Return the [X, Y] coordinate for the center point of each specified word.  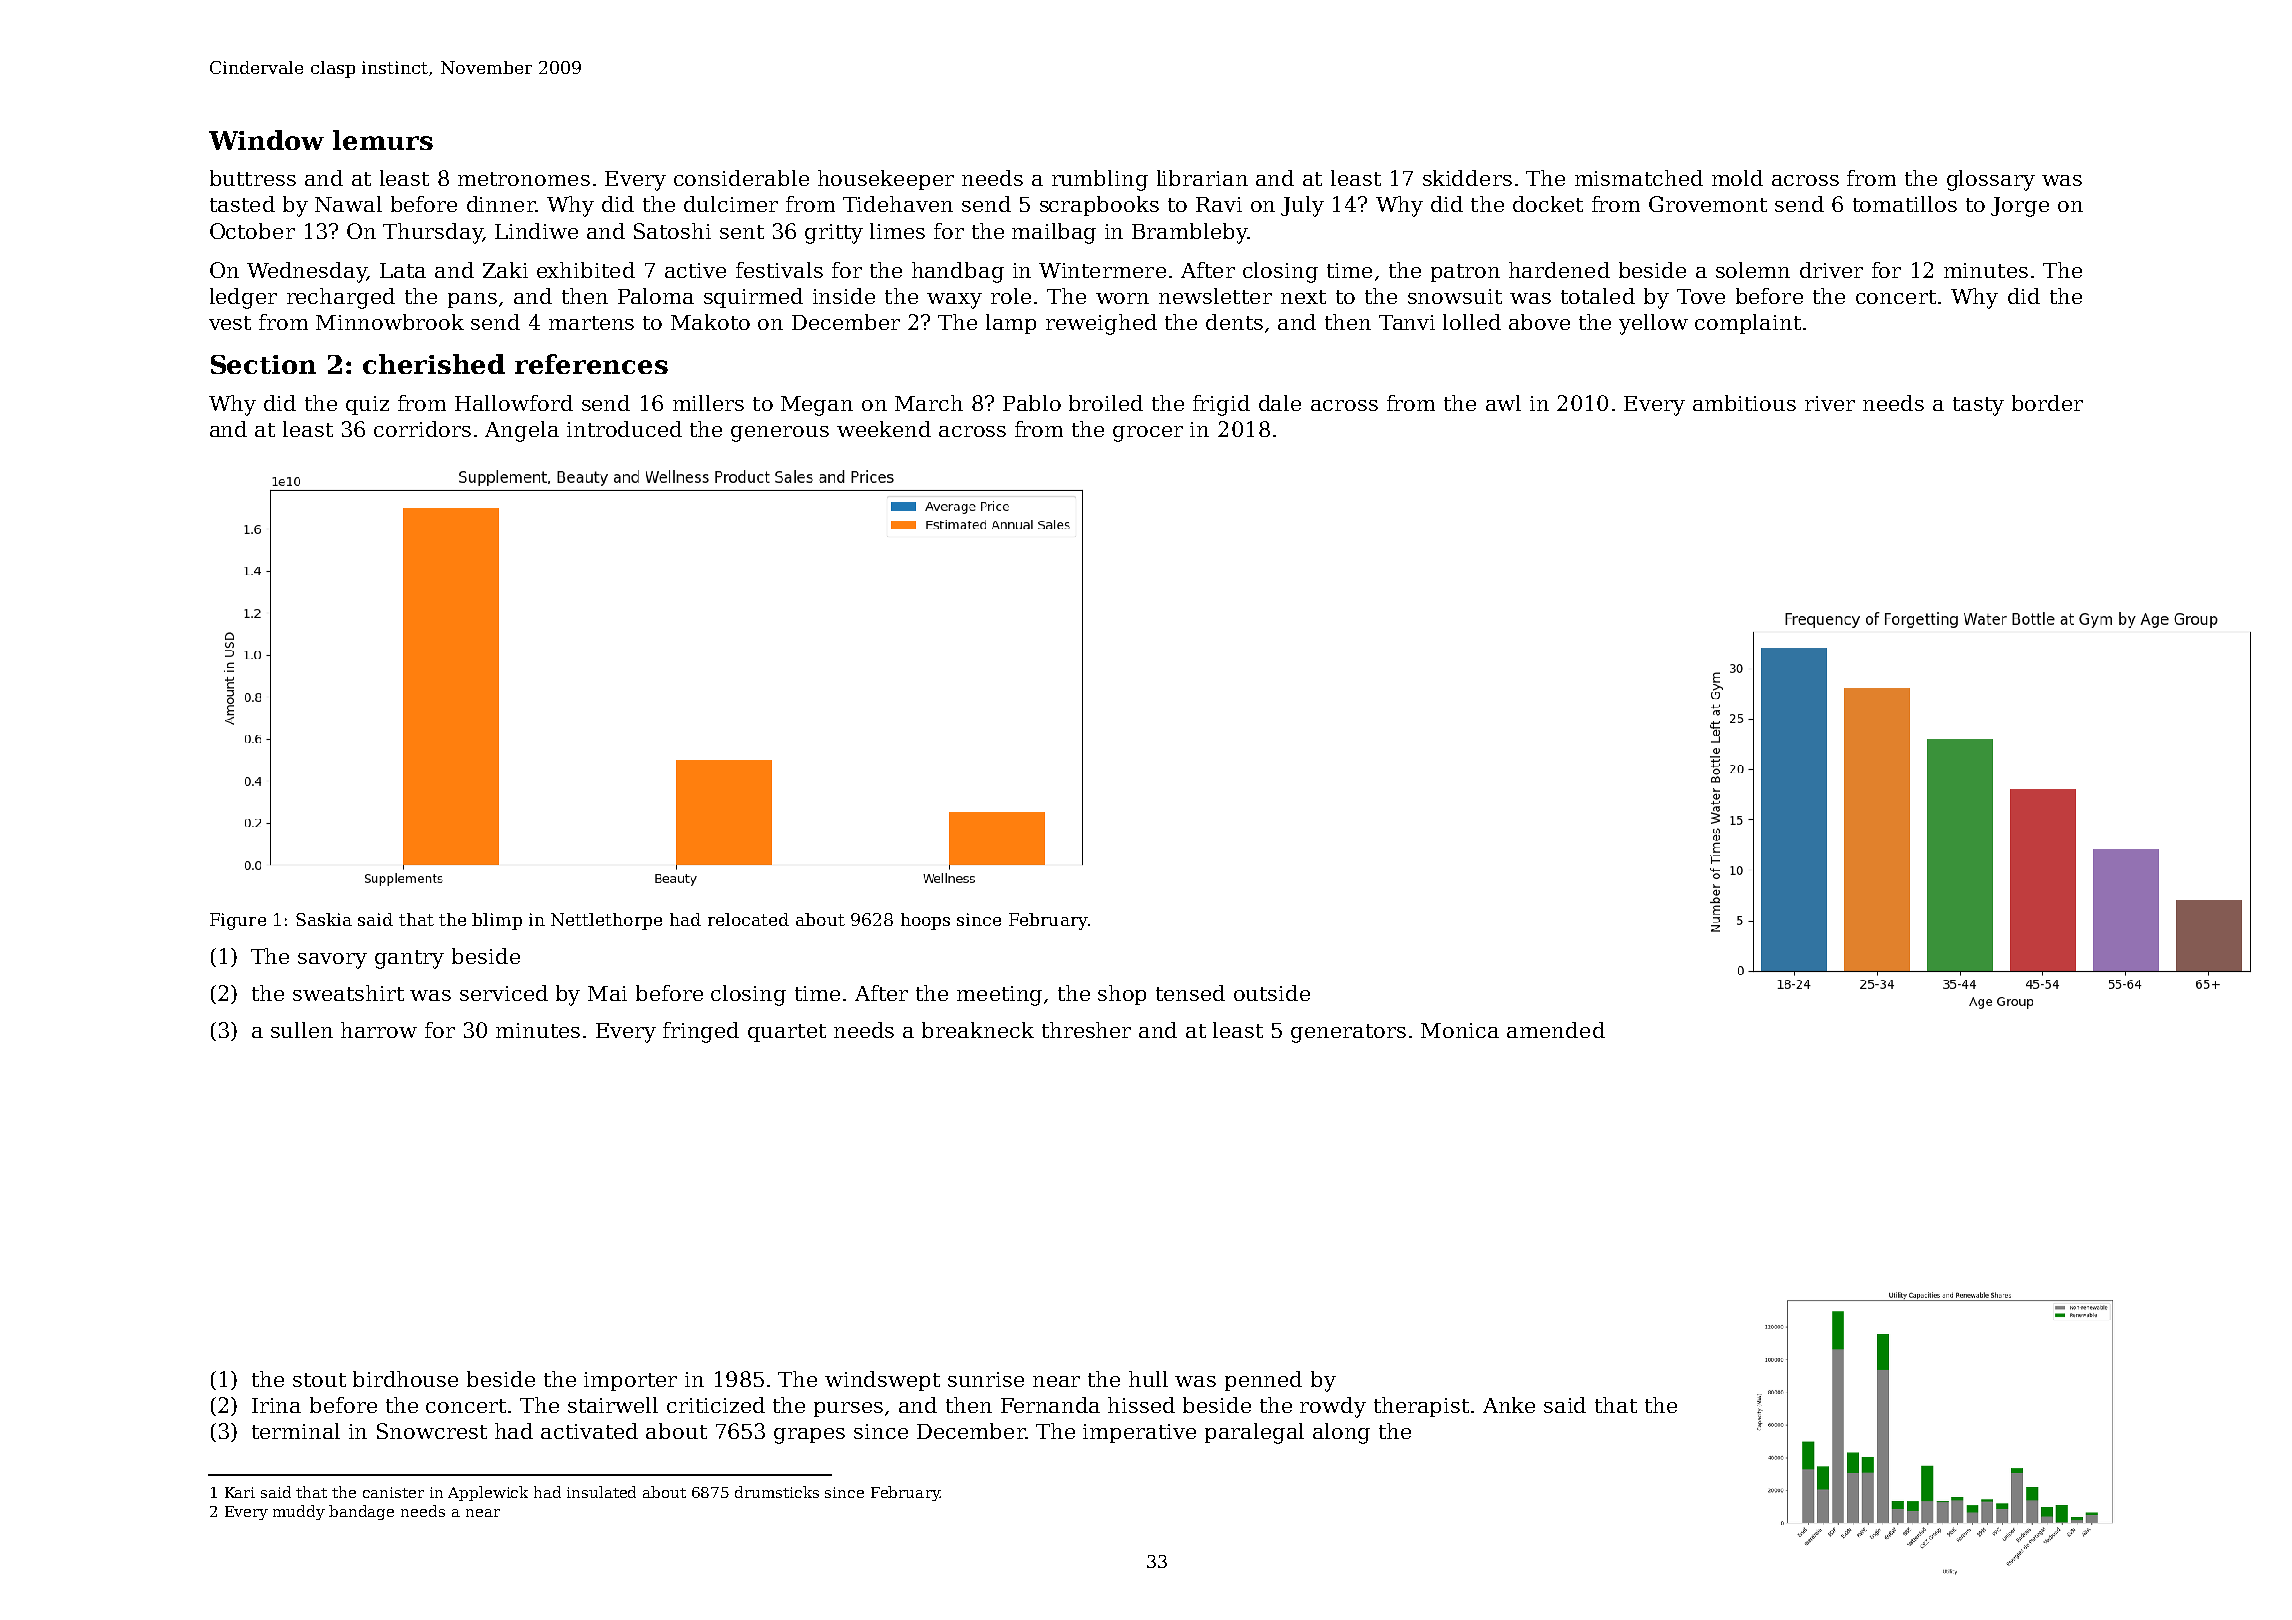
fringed [701, 1032]
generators [1348, 1033]
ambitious [1744, 403]
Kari [240, 1492]
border [2047, 403]
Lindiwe [536, 231]
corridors [422, 429]
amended [1556, 1030]
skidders [1467, 178]
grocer [1148, 434]
